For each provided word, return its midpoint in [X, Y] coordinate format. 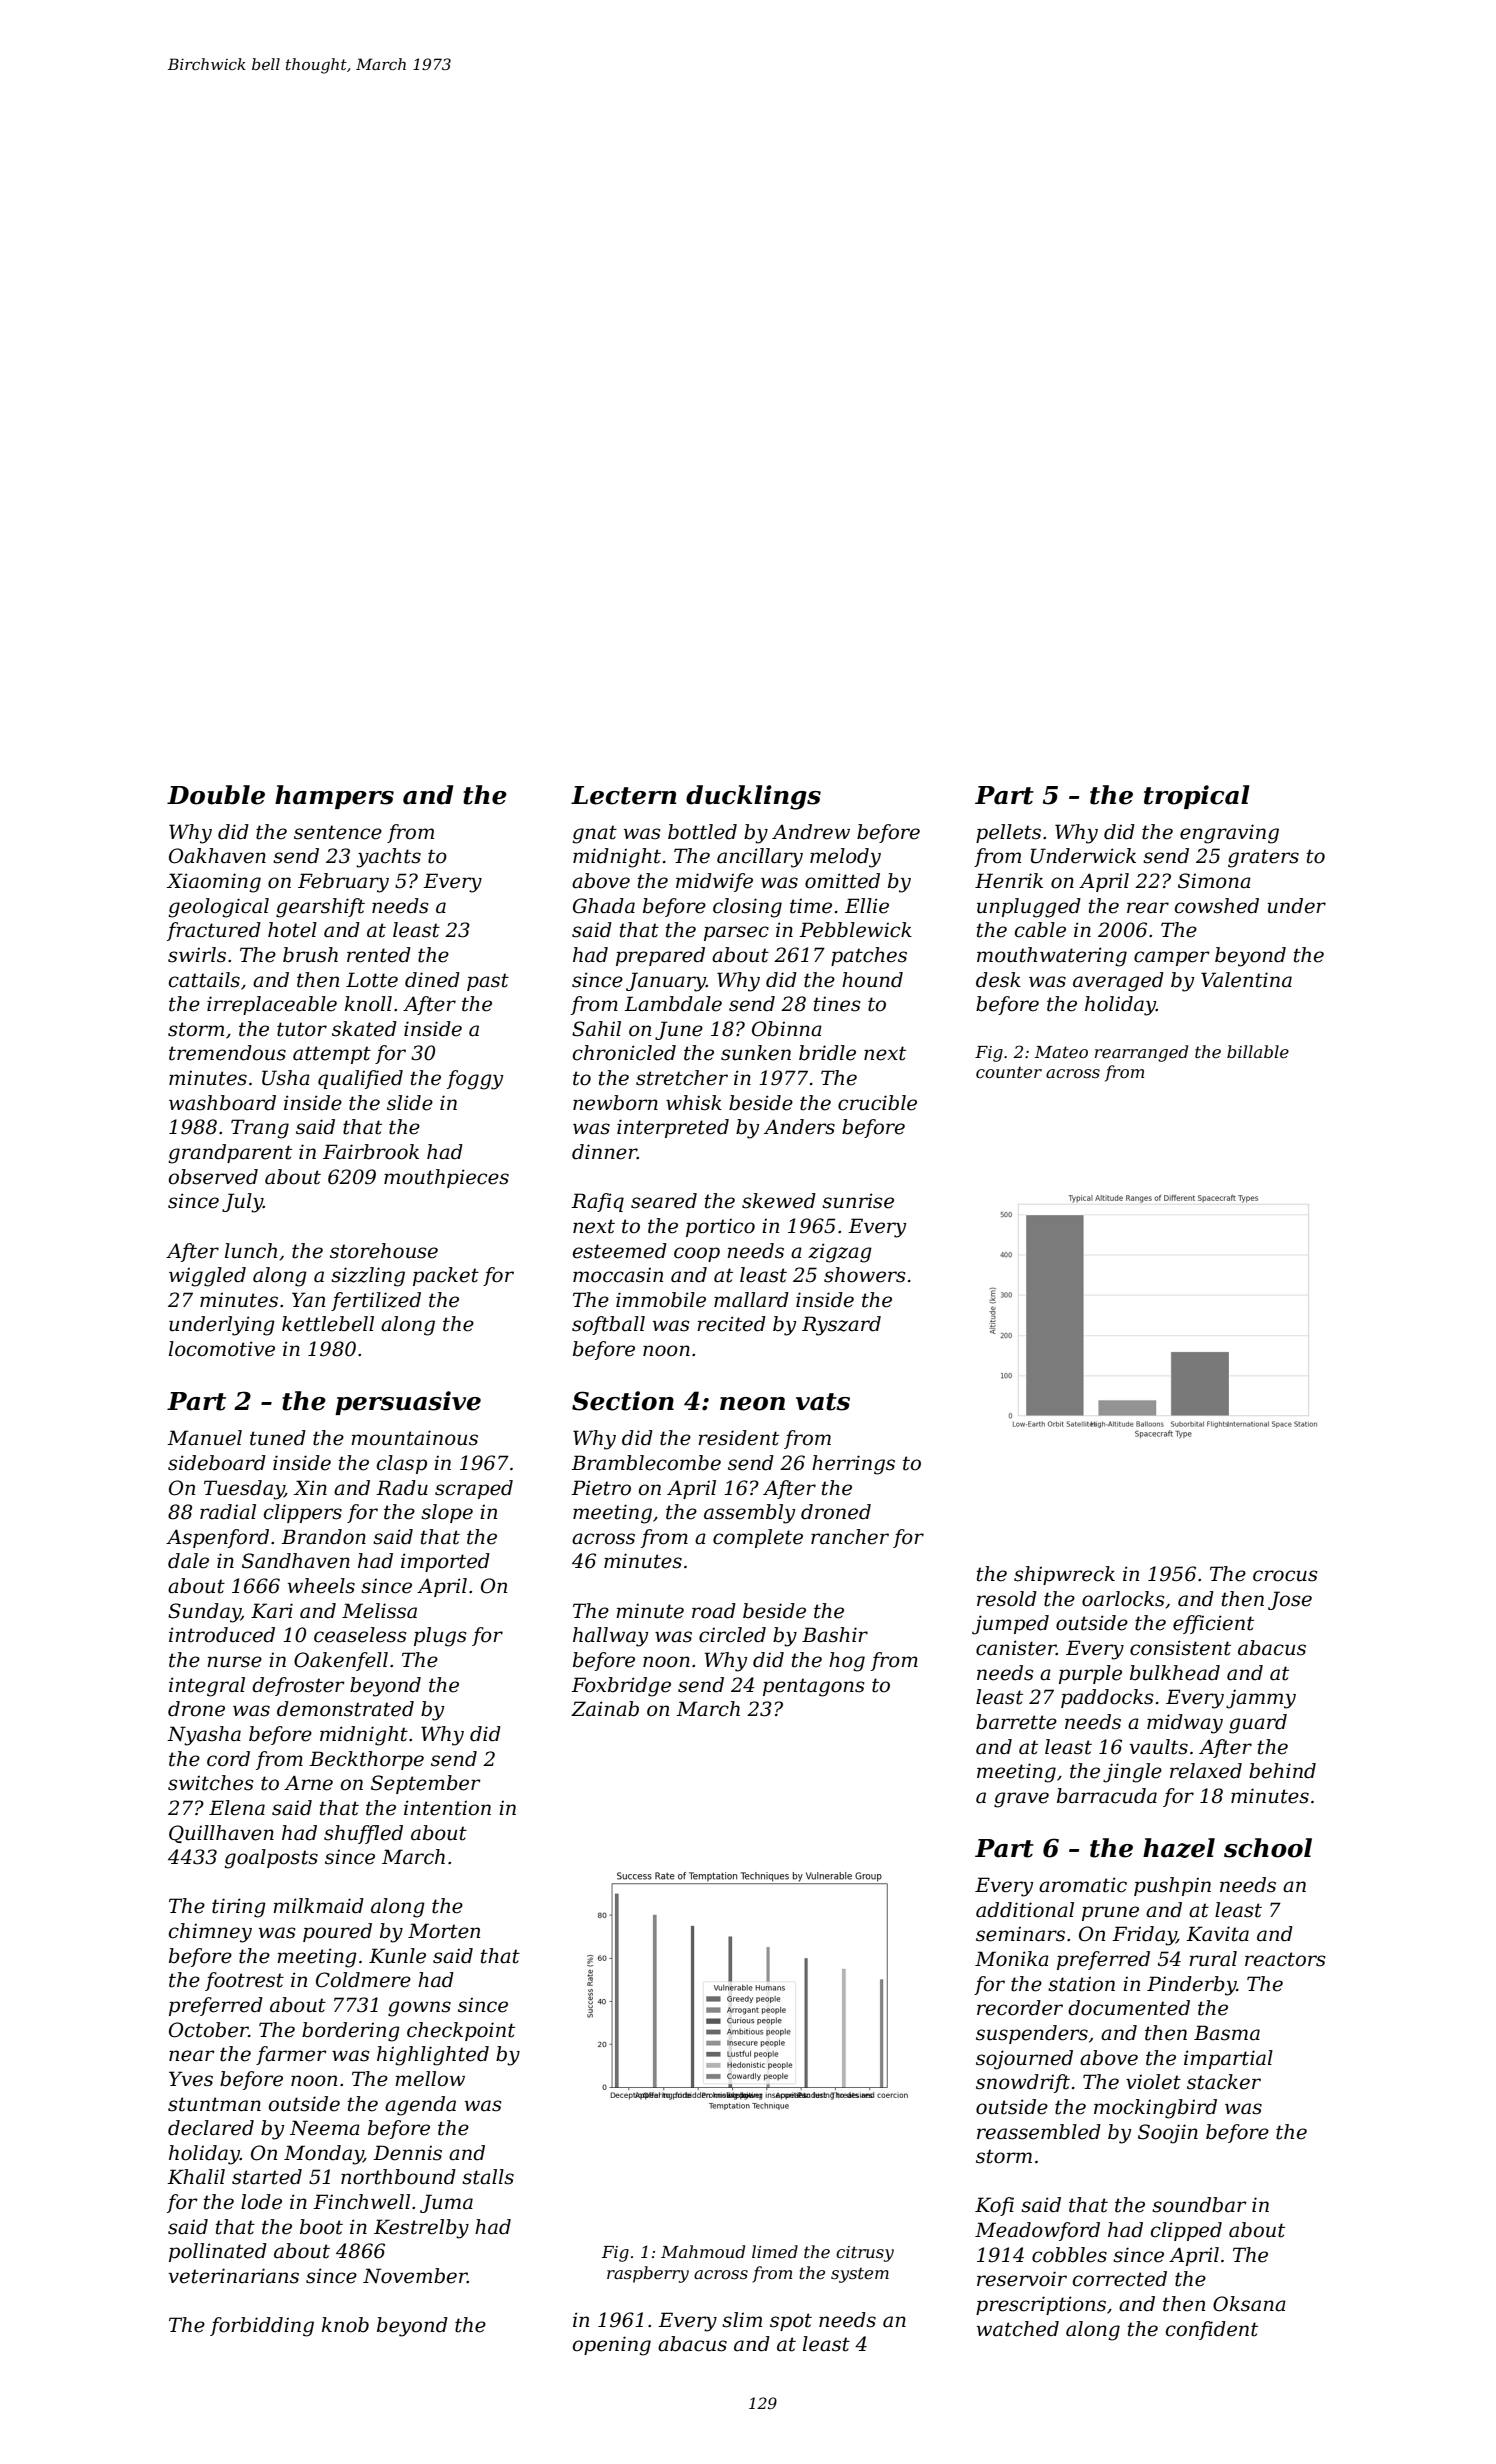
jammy [1261, 1699]
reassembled [1039, 2132]
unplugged [1029, 908]
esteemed [620, 1251]
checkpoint [461, 2031]
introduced [222, 1635]
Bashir [835, 1635]
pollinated [218, 2252]
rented [379, 955]
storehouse [384, 1251]
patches [869, 956]
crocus [1285, 1576]
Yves [191, 2079]
